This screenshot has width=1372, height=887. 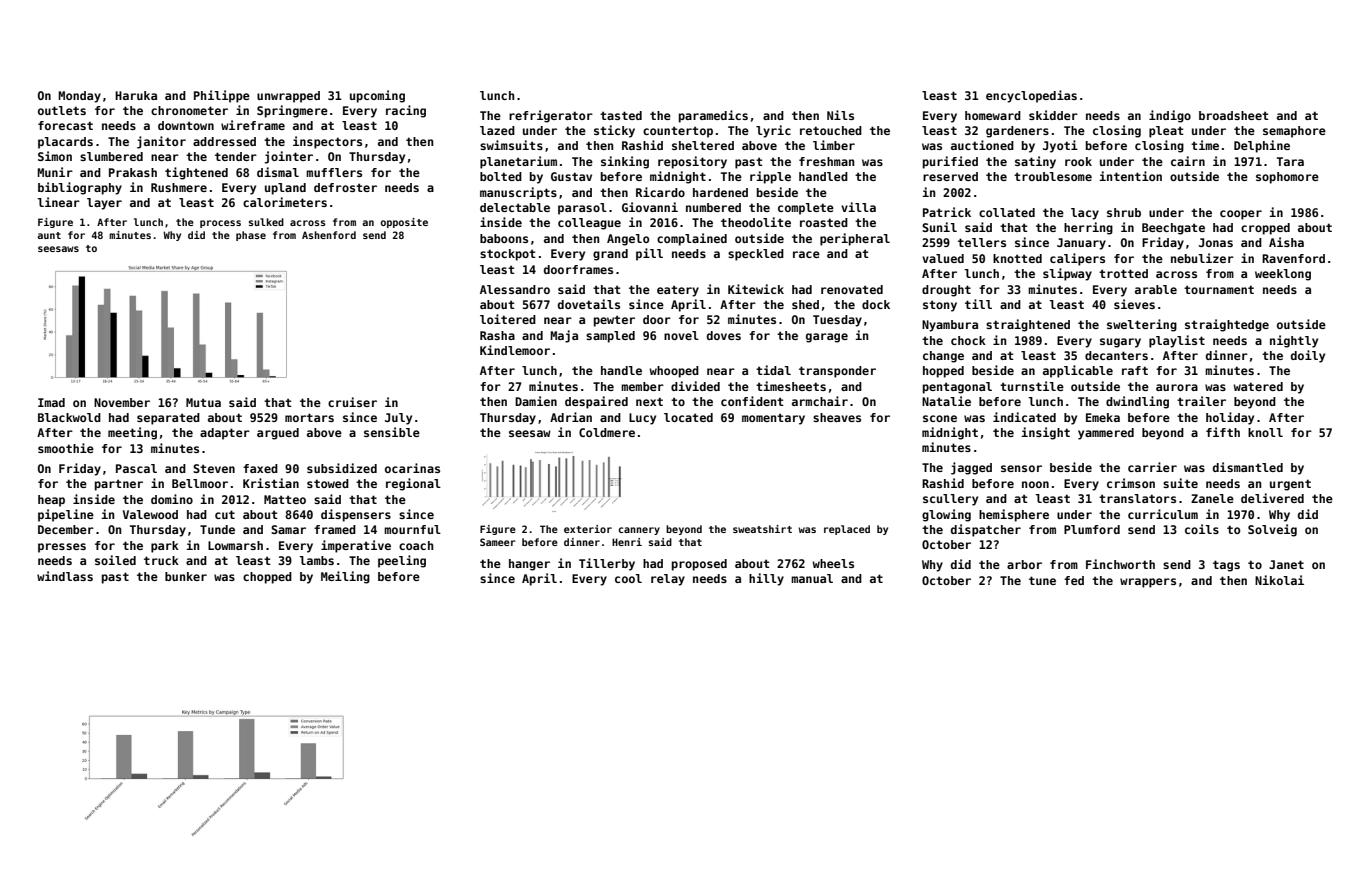 What do you see at coordinates (222, 96) in the screenshot?
I see `Philippe` at bounding box center [222, 96].
